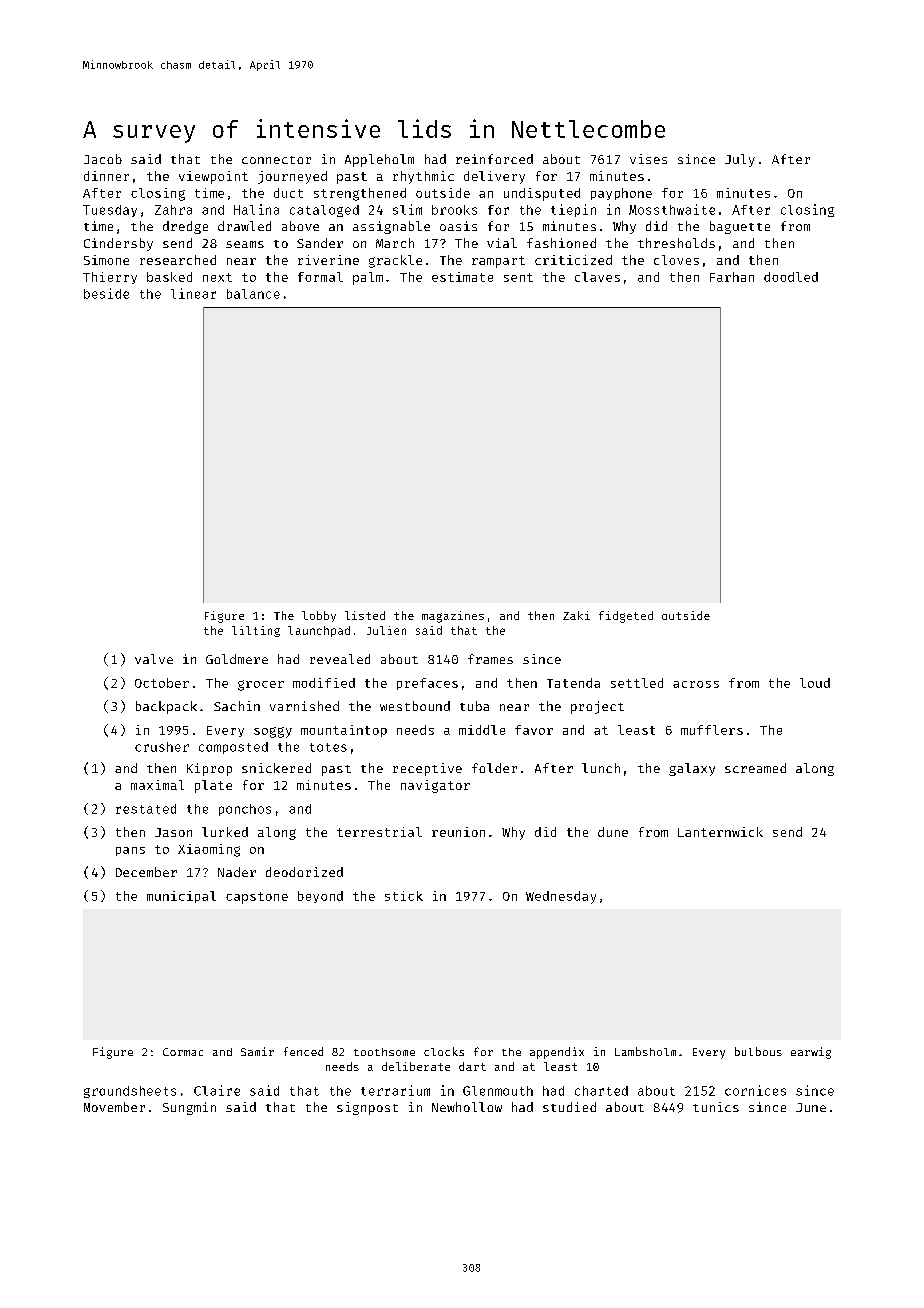 The width and height of the screenshot is (924, 1308). I want to click on Sachin, so click(237, 706).
